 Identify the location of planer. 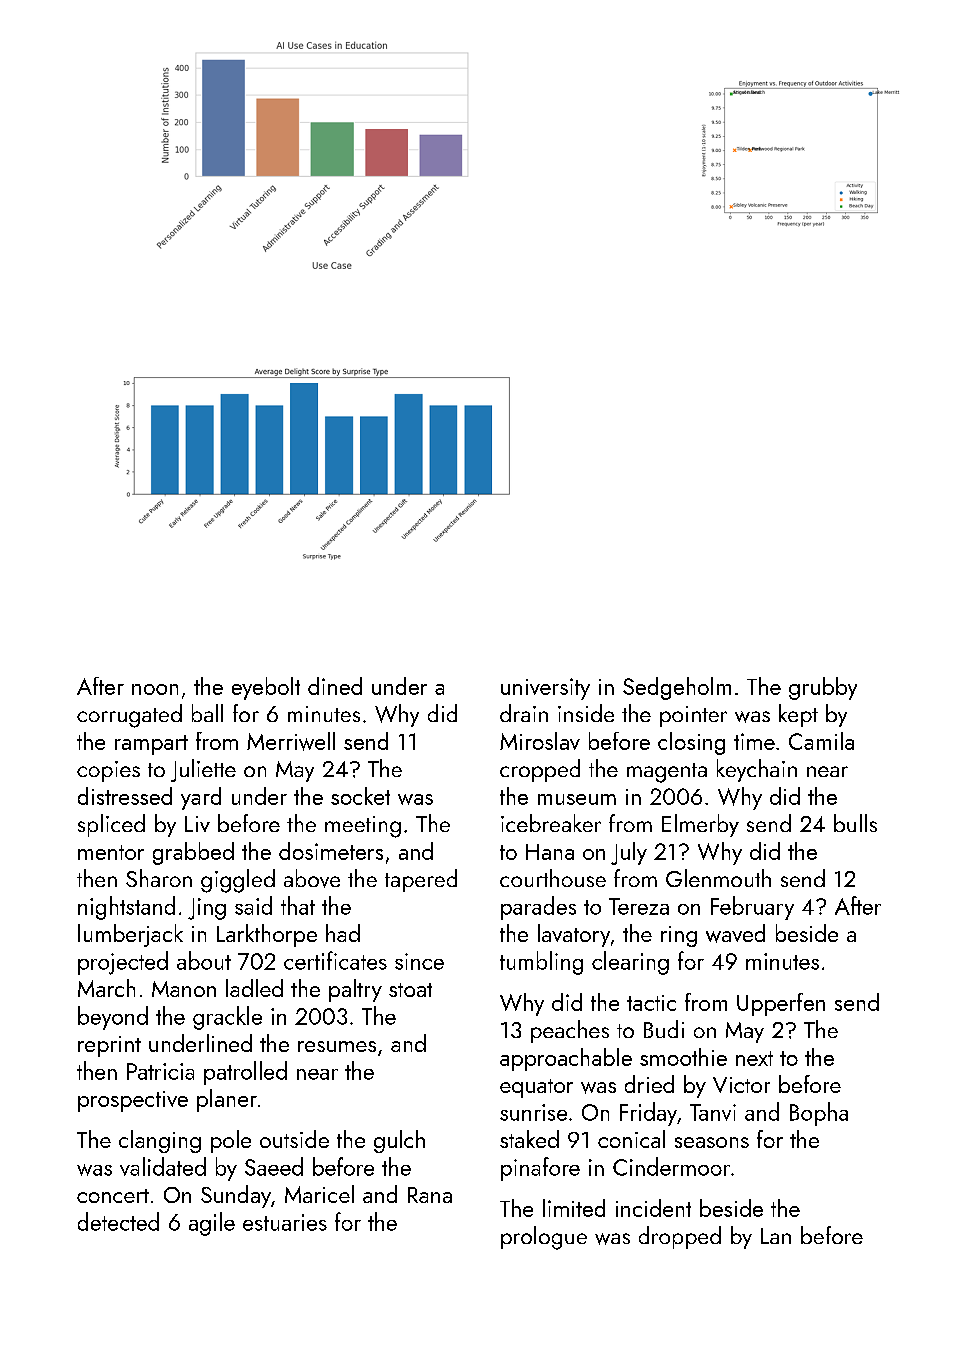
(227, 1100).
